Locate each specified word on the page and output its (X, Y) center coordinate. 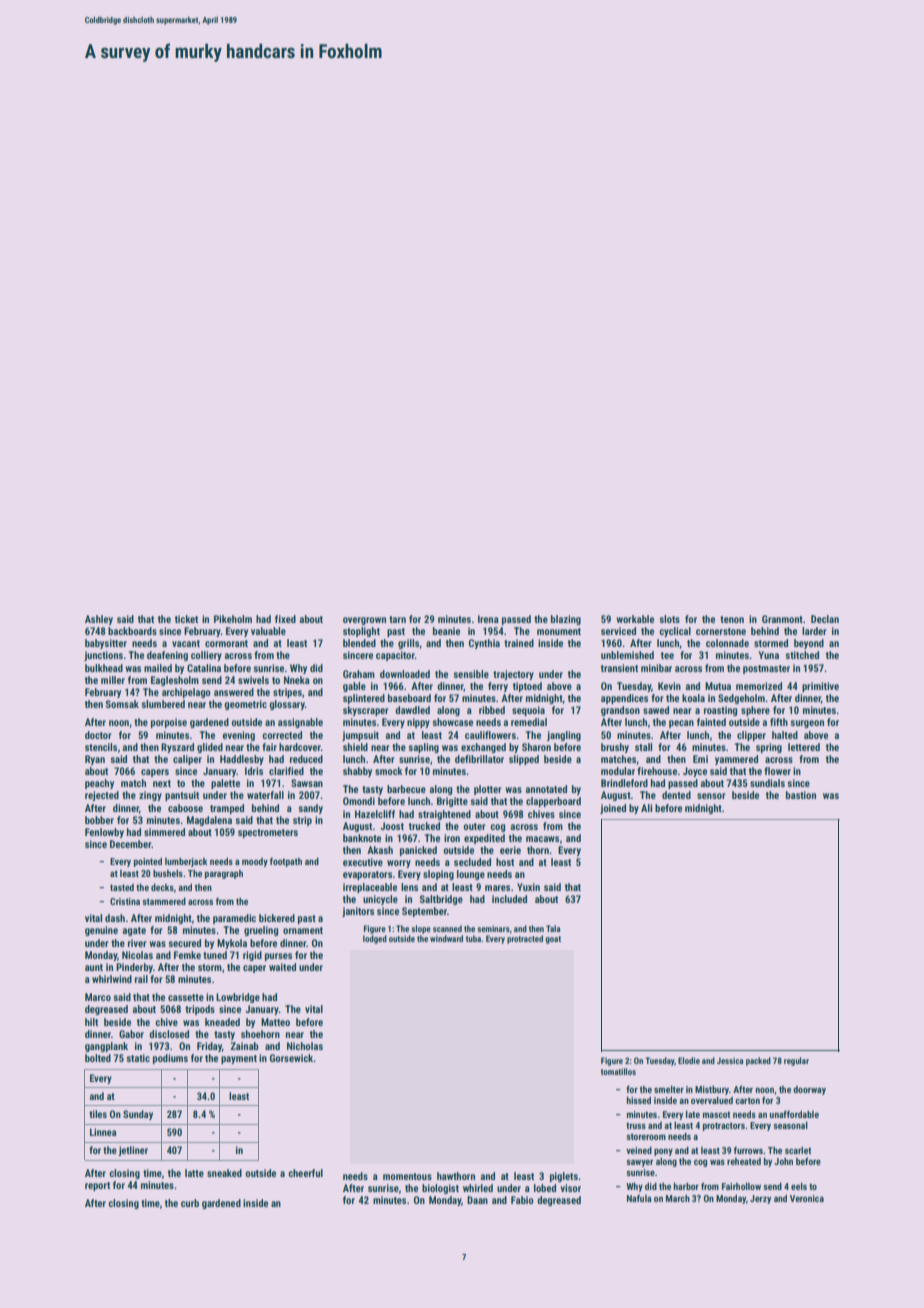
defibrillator (479, 759)
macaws (542, 839)
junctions (103, 656)
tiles (98, 1114)
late (693, 1114)
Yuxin (528, 887)
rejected (102, 796)
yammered (736, 760)
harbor (686, 1186)
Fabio (522, 1200)
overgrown (364, 621)
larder (814, 631)
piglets (564, 1177)
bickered (277, 918)
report (97, 1186)
